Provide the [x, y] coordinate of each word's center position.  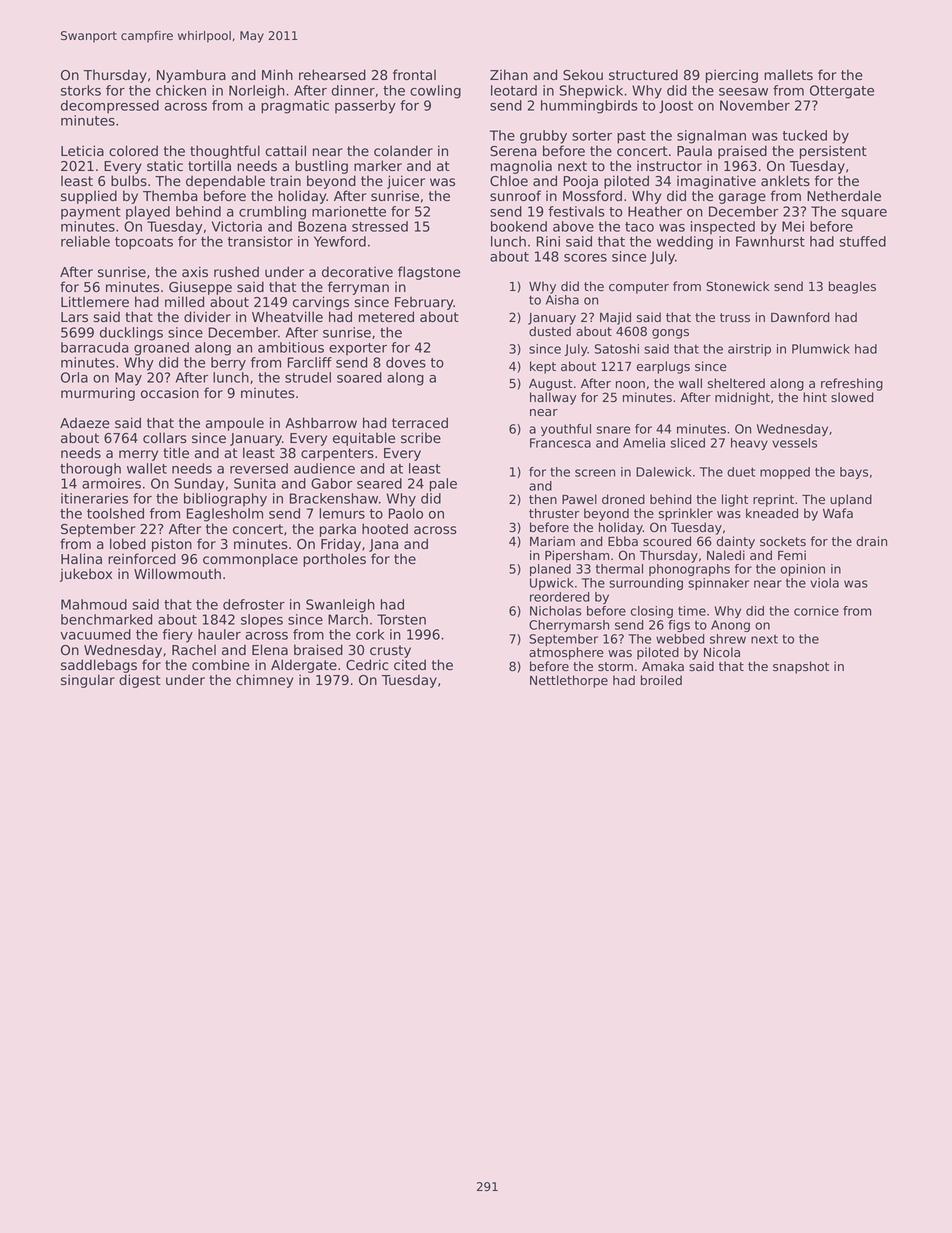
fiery [177, 636]
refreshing [852, 384]
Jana [383, 545]
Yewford [340, 241]
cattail [285, 150]
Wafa [838, 513]
